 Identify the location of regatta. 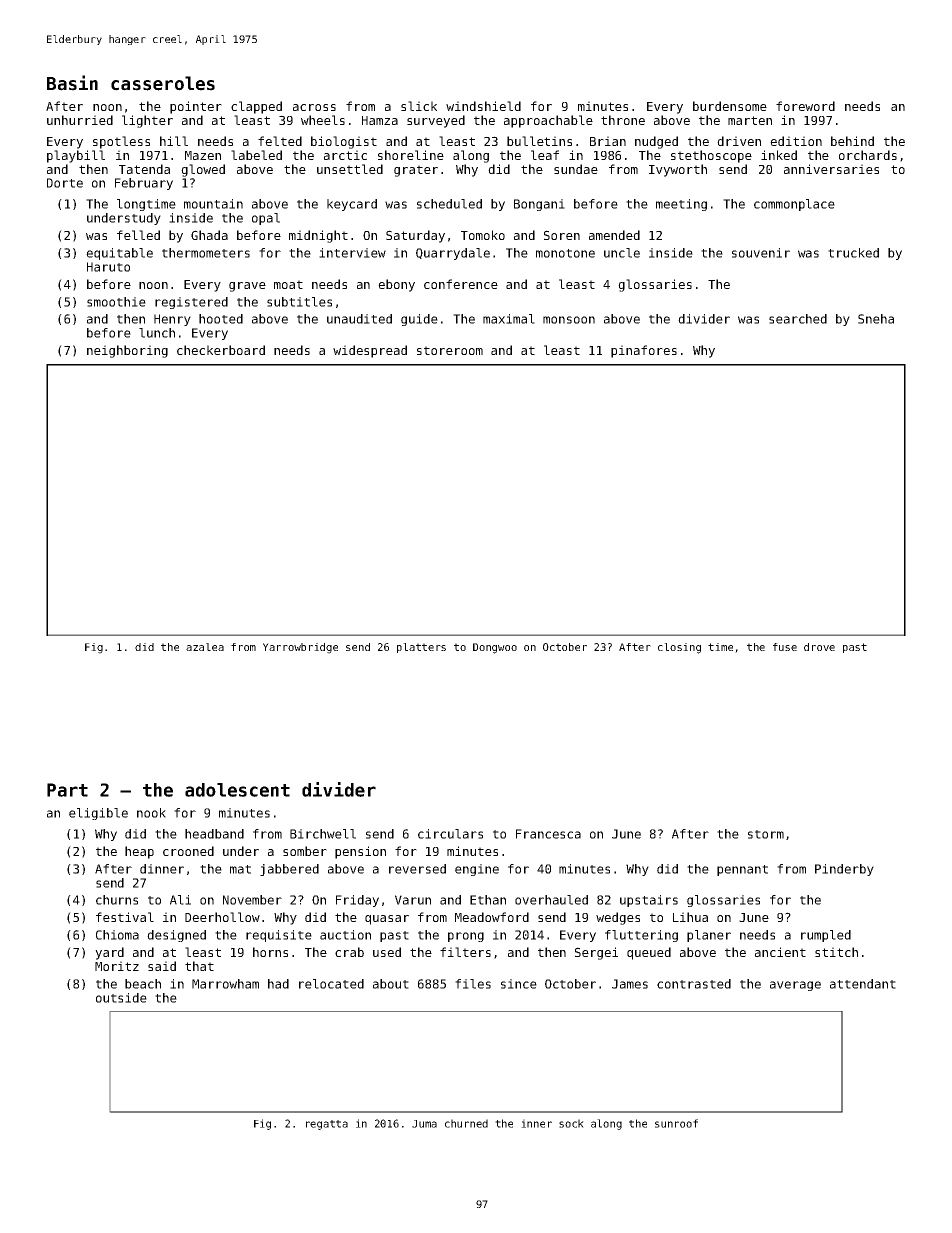
(327, 1125).
